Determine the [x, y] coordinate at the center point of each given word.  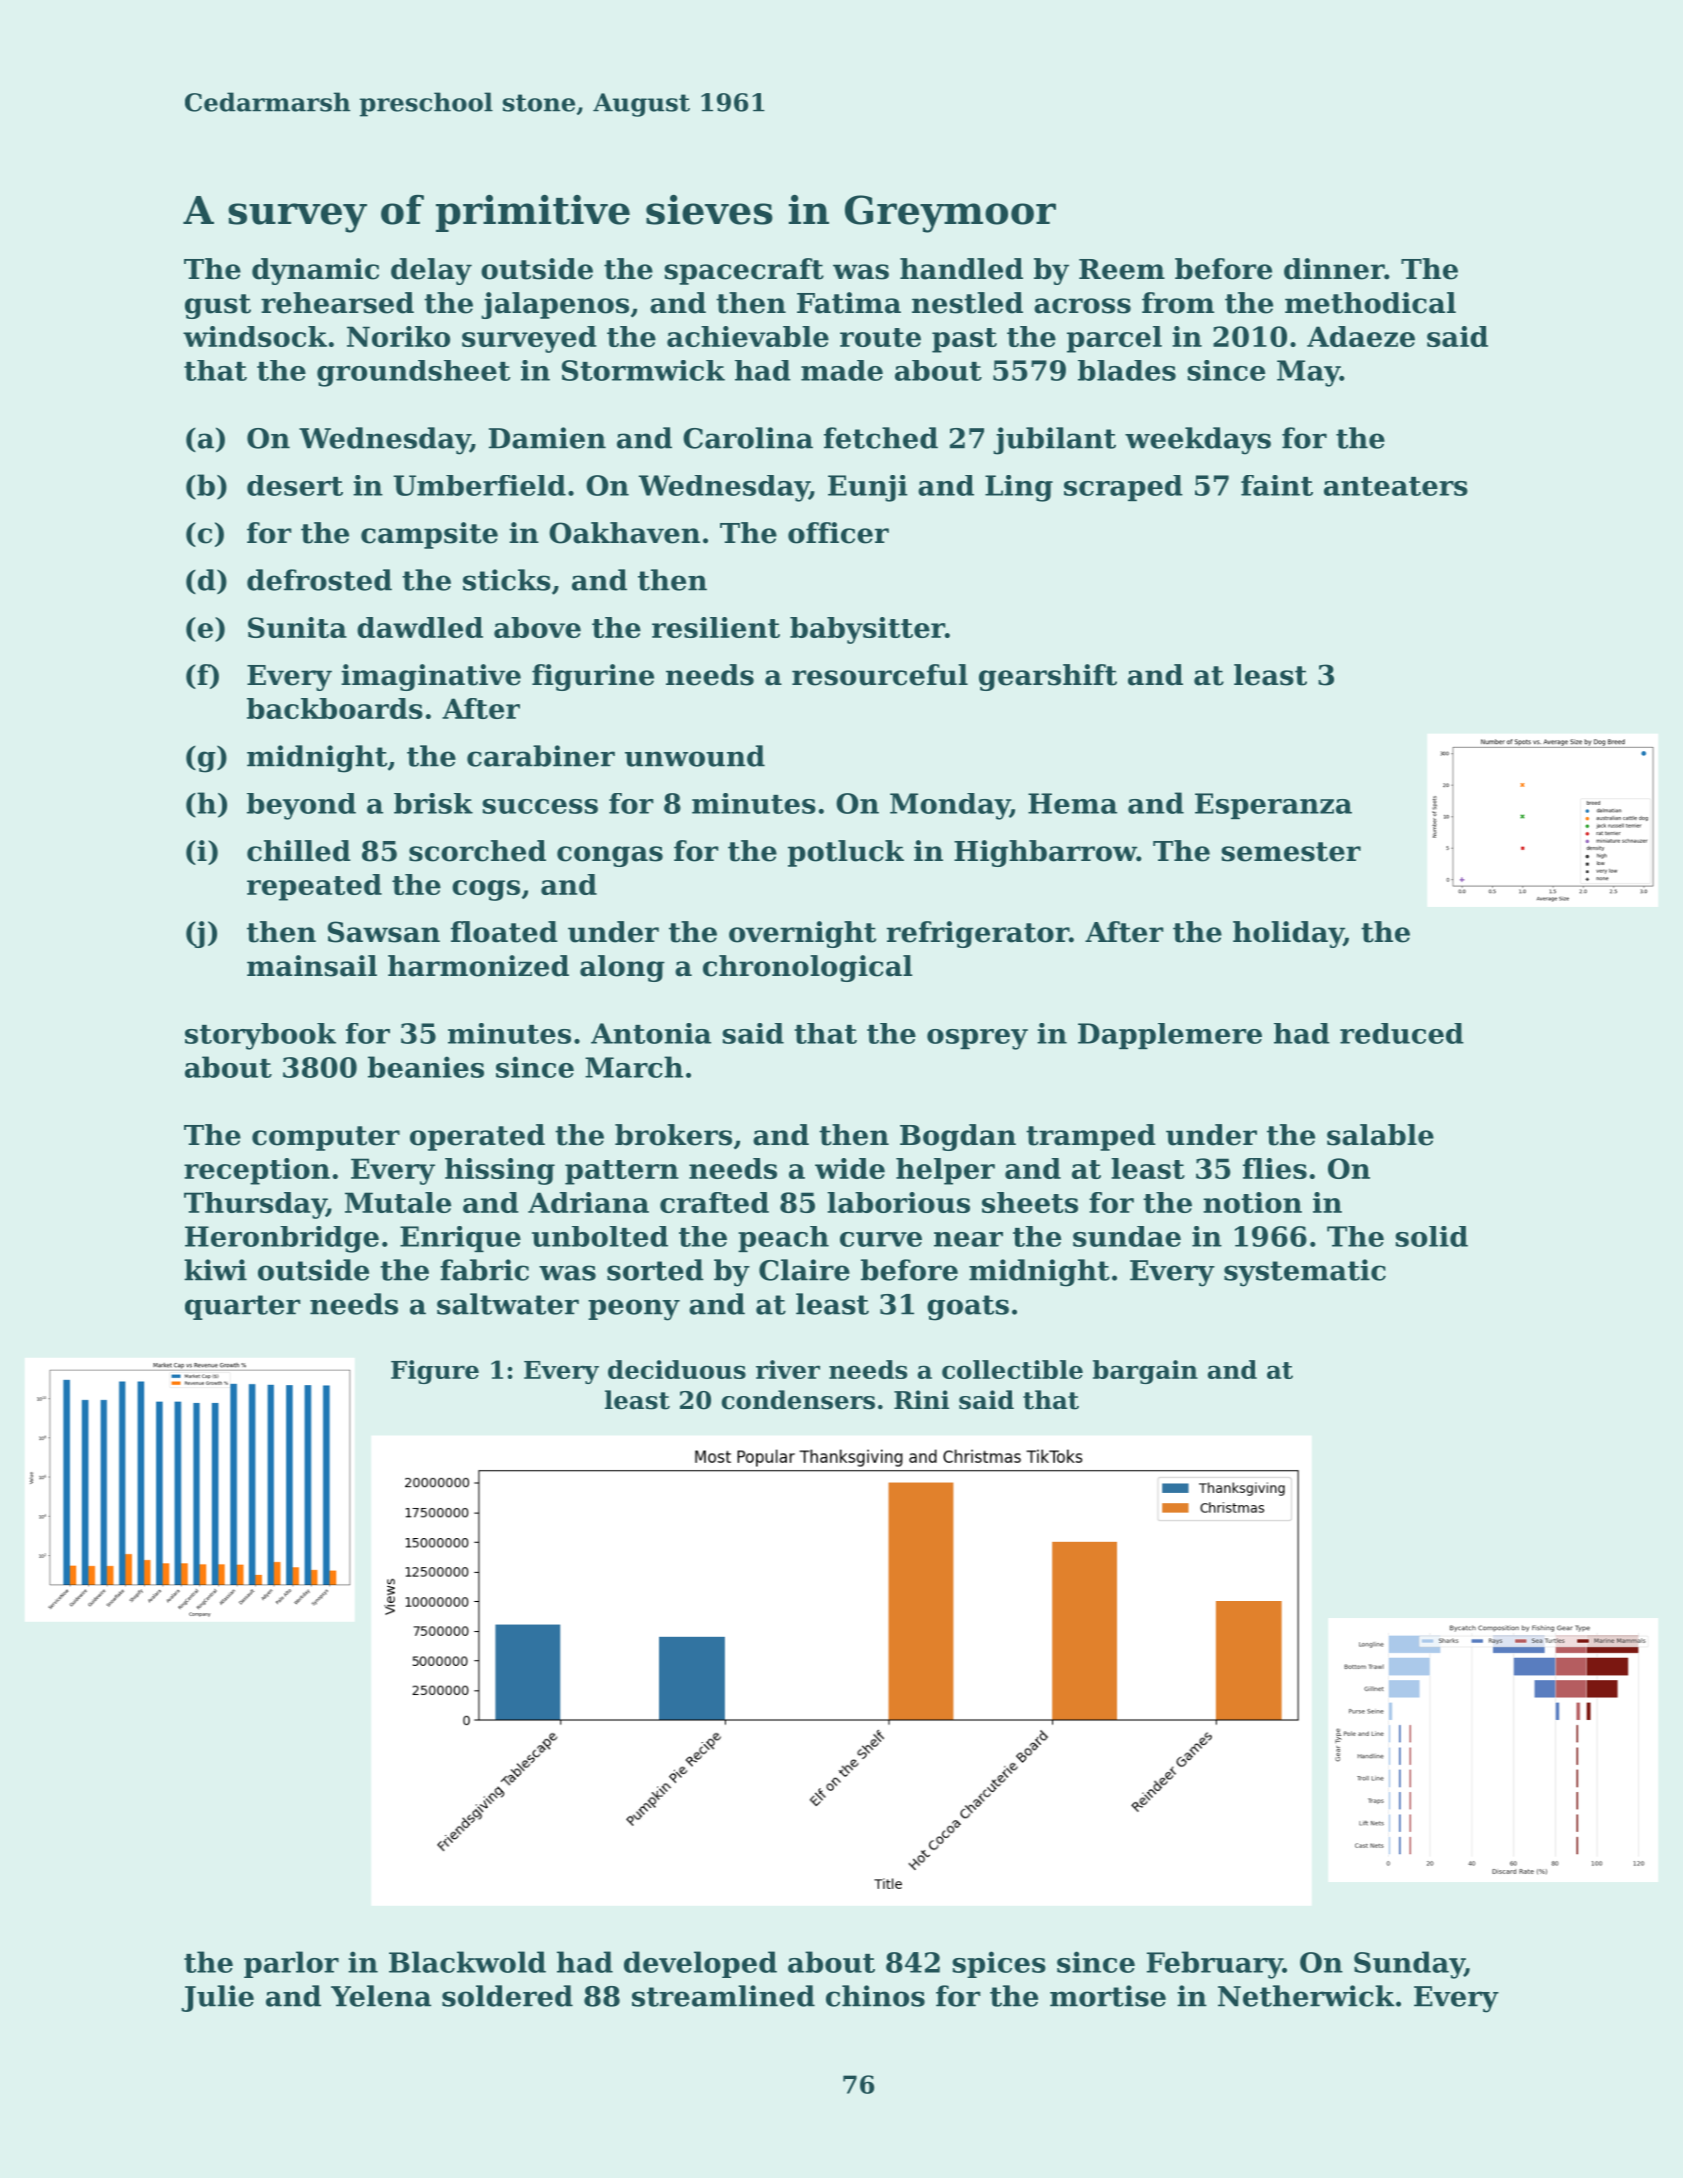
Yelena [381, 1996]
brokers [673, 1135]
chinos [875, 1996]
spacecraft [744, 271]
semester [1291, 852]
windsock [255, 336]
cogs [486, 890]
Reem [1122, 269]
